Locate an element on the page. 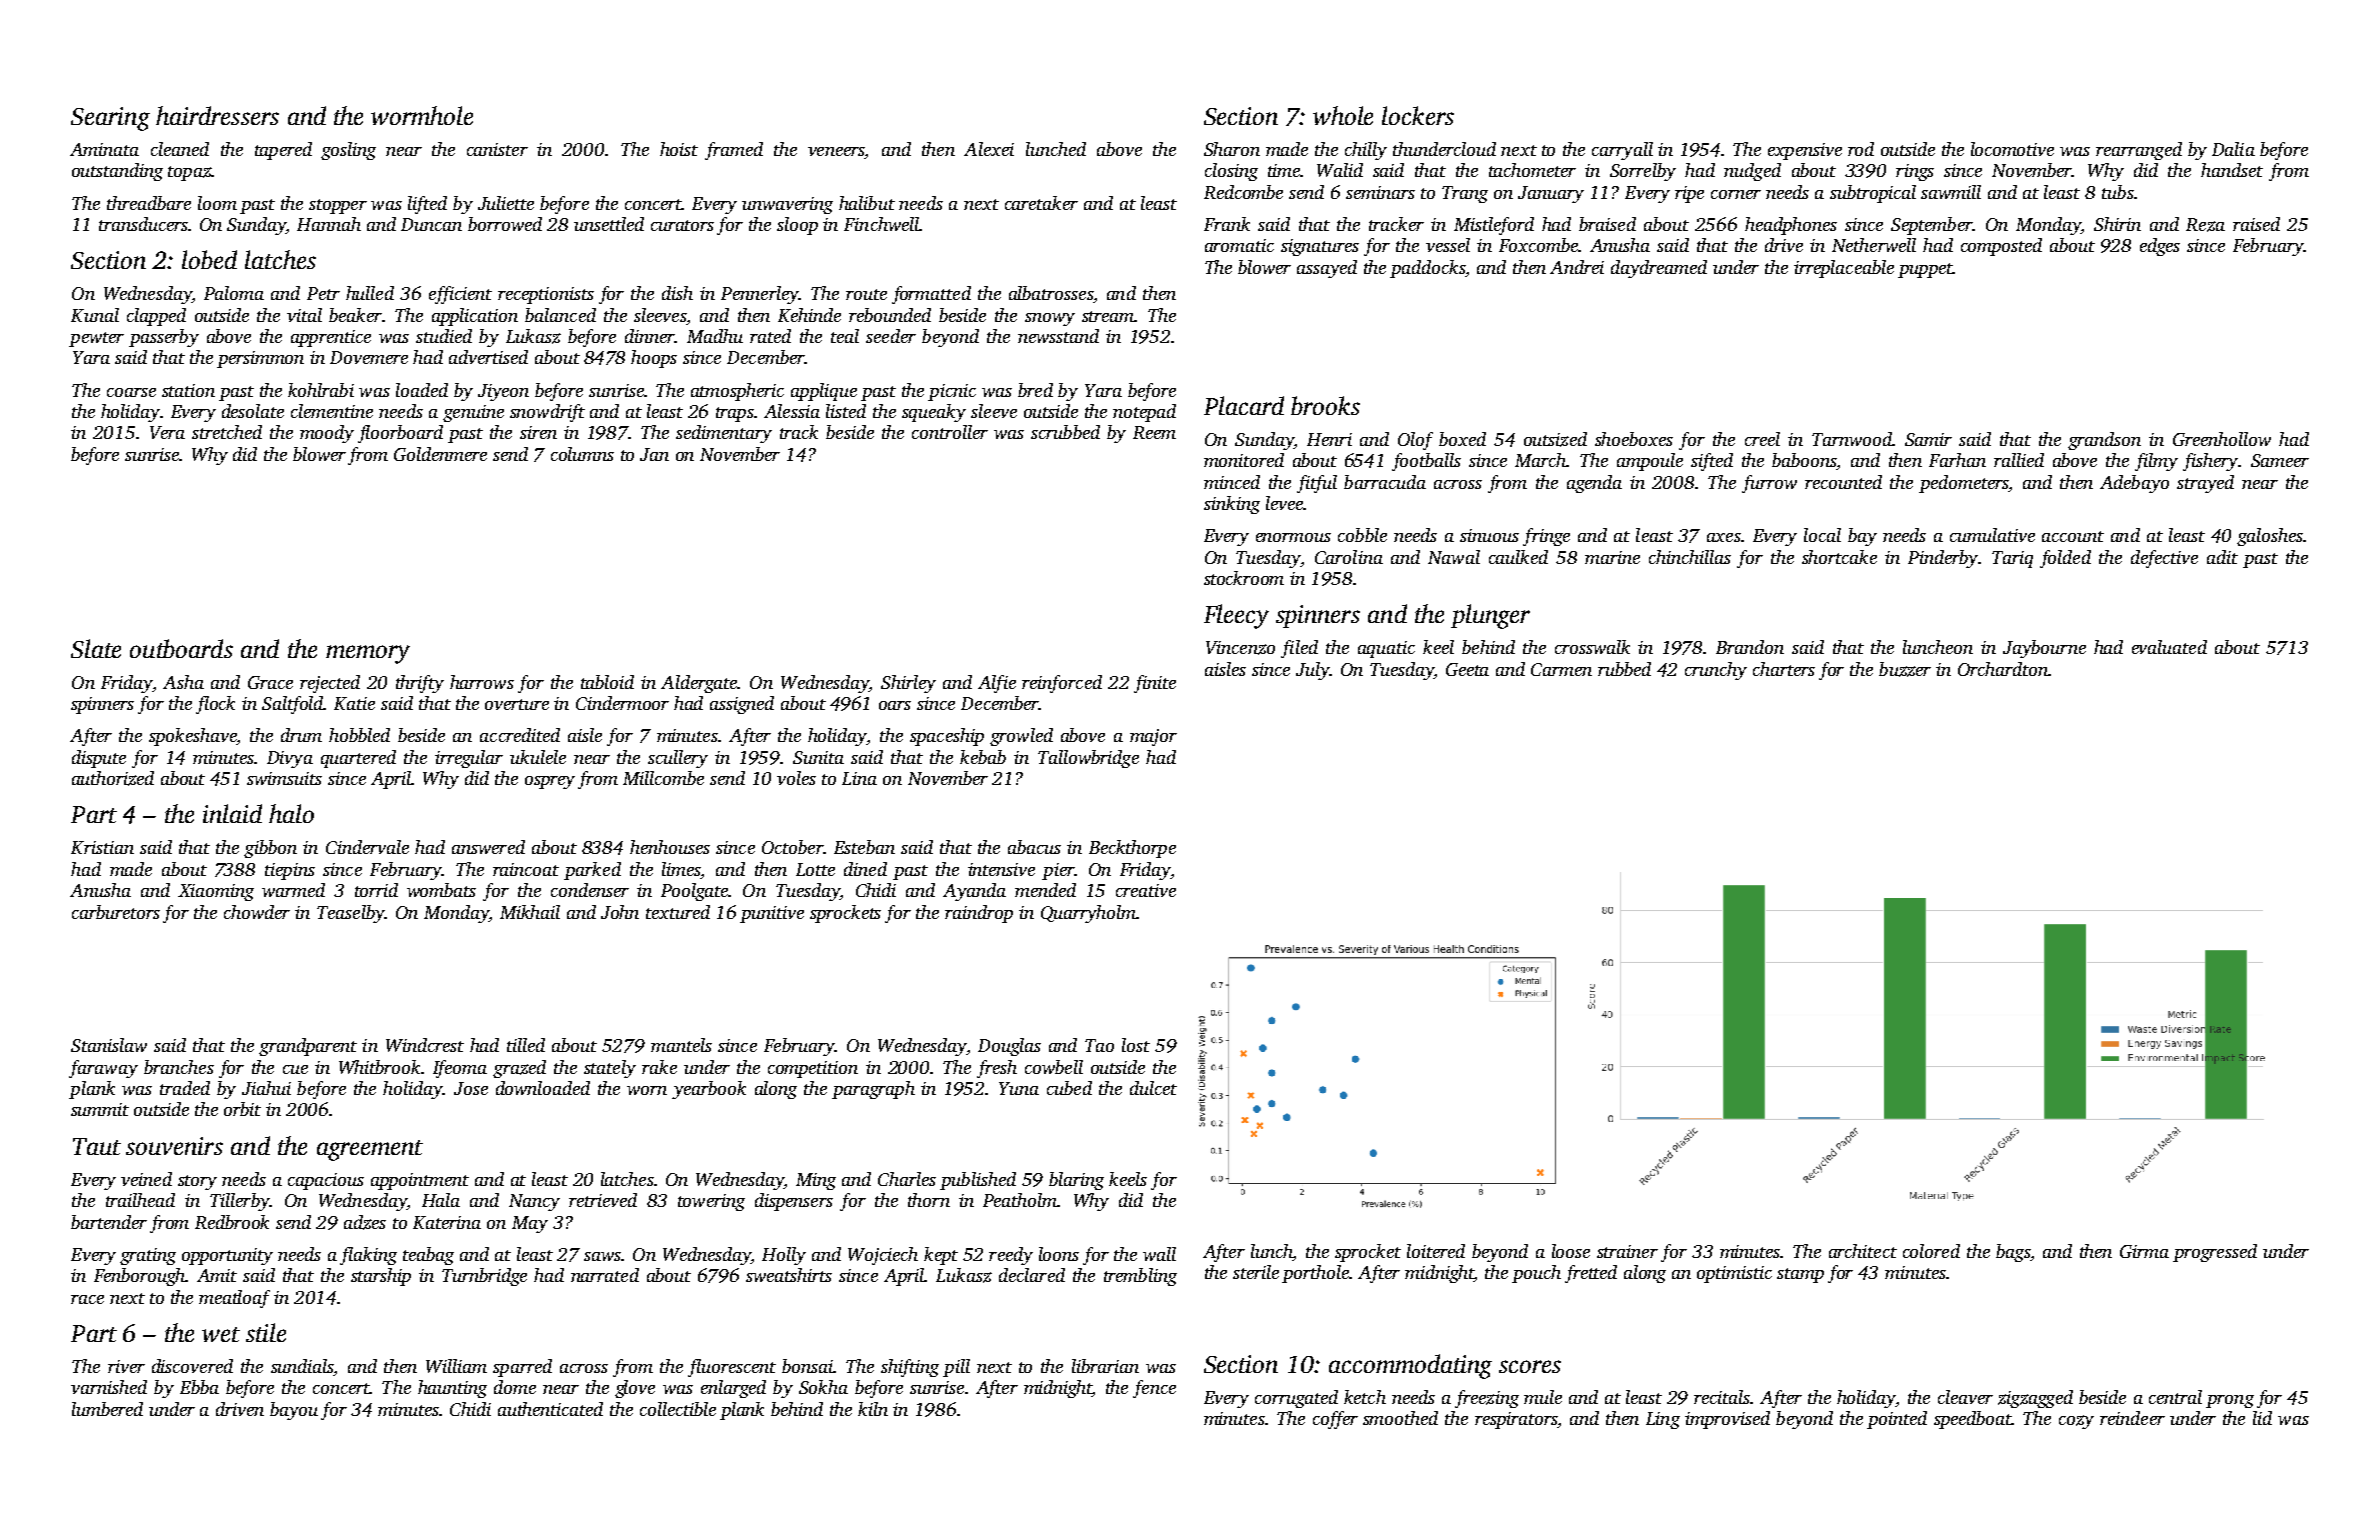 This image has width=2380, height=1540. Brandon is located at coordinates (1750, 647).
